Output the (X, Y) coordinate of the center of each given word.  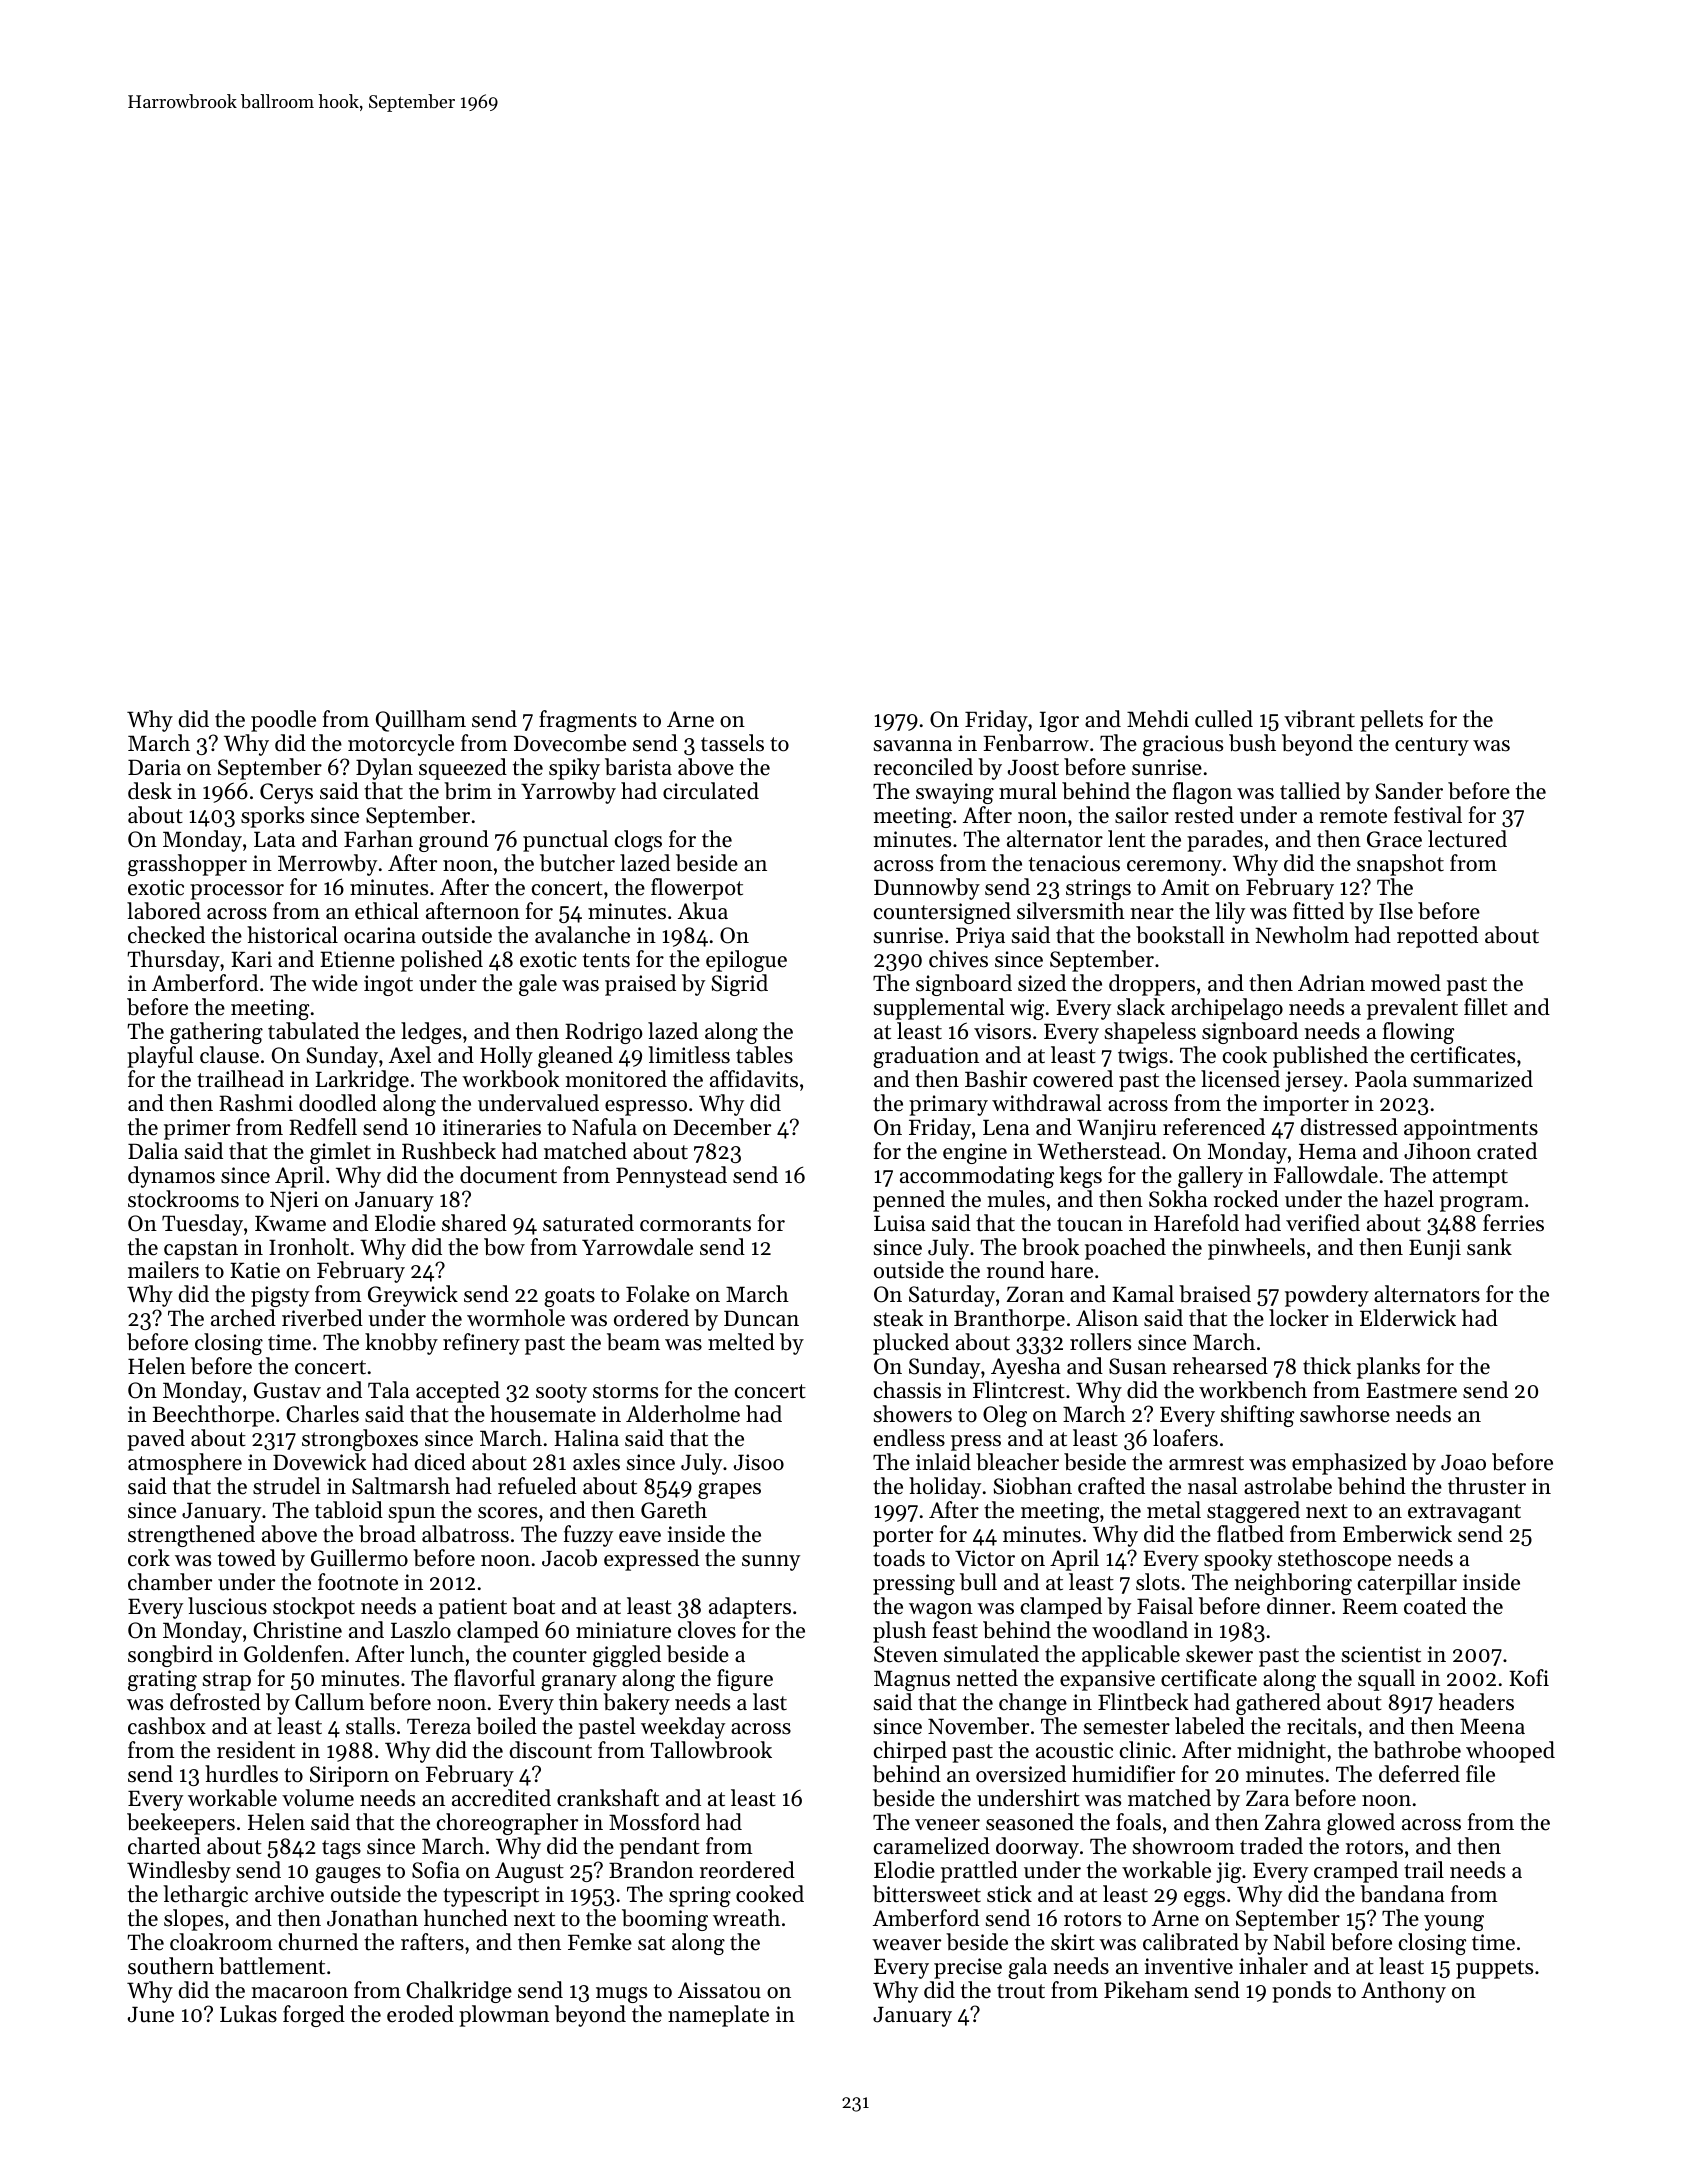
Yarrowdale (637, 1247)
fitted (1318, 911)
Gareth (674, 1510)
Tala (389, 1389)
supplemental (939, 1009)
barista (638, 767)
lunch (437, 1654)
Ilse (1396, 911)
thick (1327, 1366)
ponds (1301, 1992)
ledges (431, 1033)
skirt (1073, 1942)
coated (1435, 1606)
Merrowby (327, 865)
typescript (491, 1896)
